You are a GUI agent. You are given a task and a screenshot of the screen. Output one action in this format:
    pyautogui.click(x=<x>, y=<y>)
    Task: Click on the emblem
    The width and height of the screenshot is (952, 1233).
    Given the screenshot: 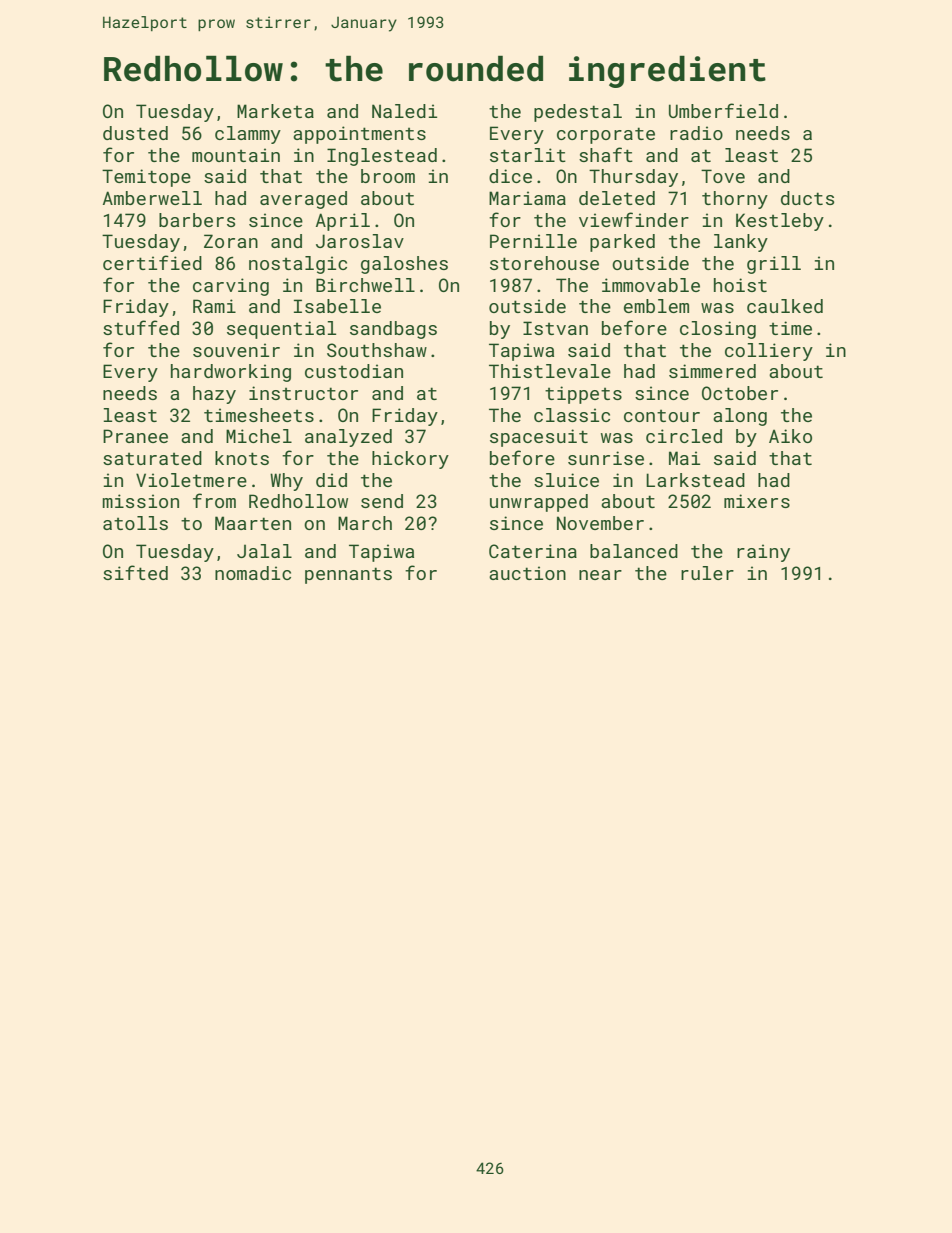 What is the action you would take?
    pyautogui.click(x=656, y=306)
